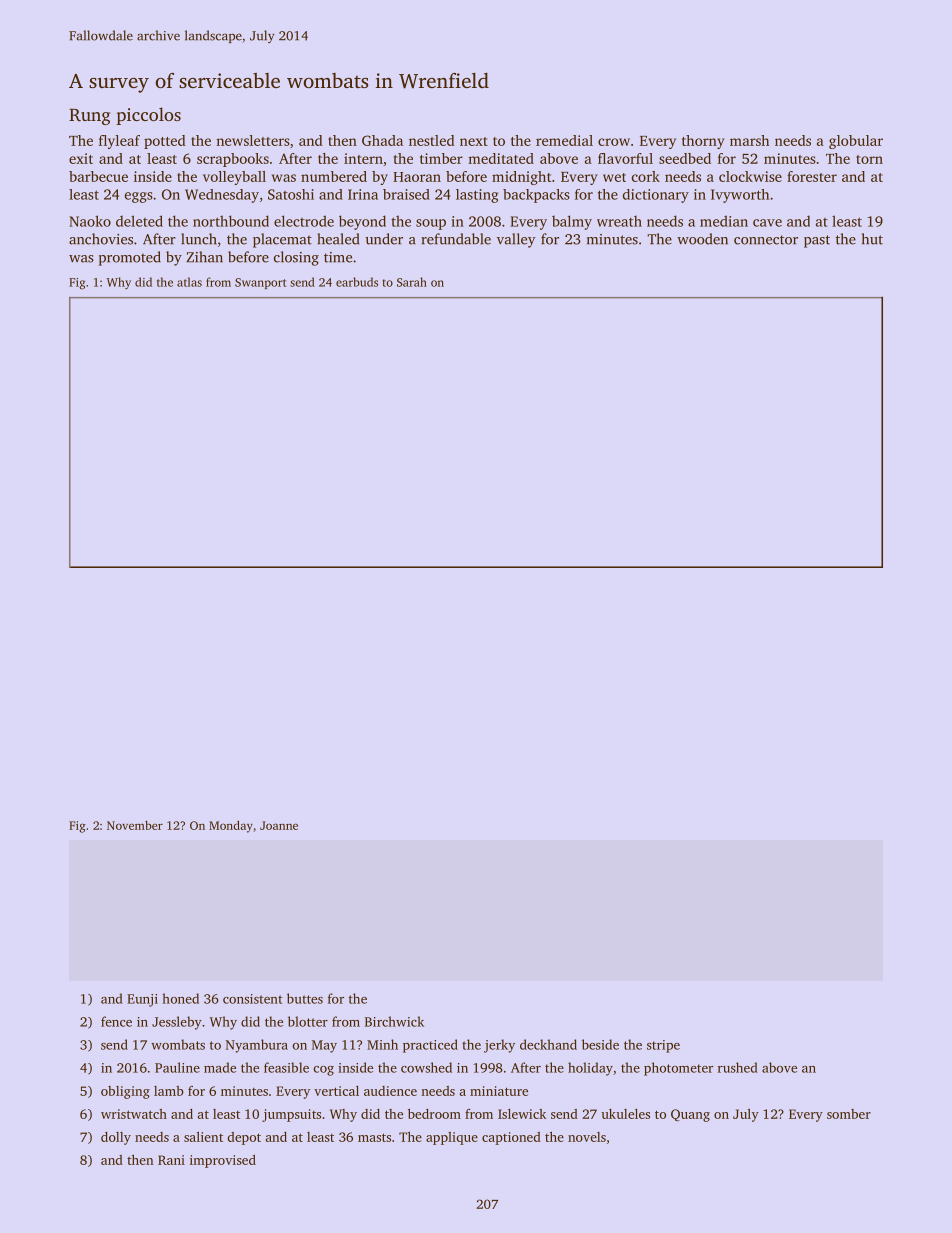 This image has height=1233, width=952. Describe the element at coordinates (171, 1160) in the image. I see `Rani` at that location.
